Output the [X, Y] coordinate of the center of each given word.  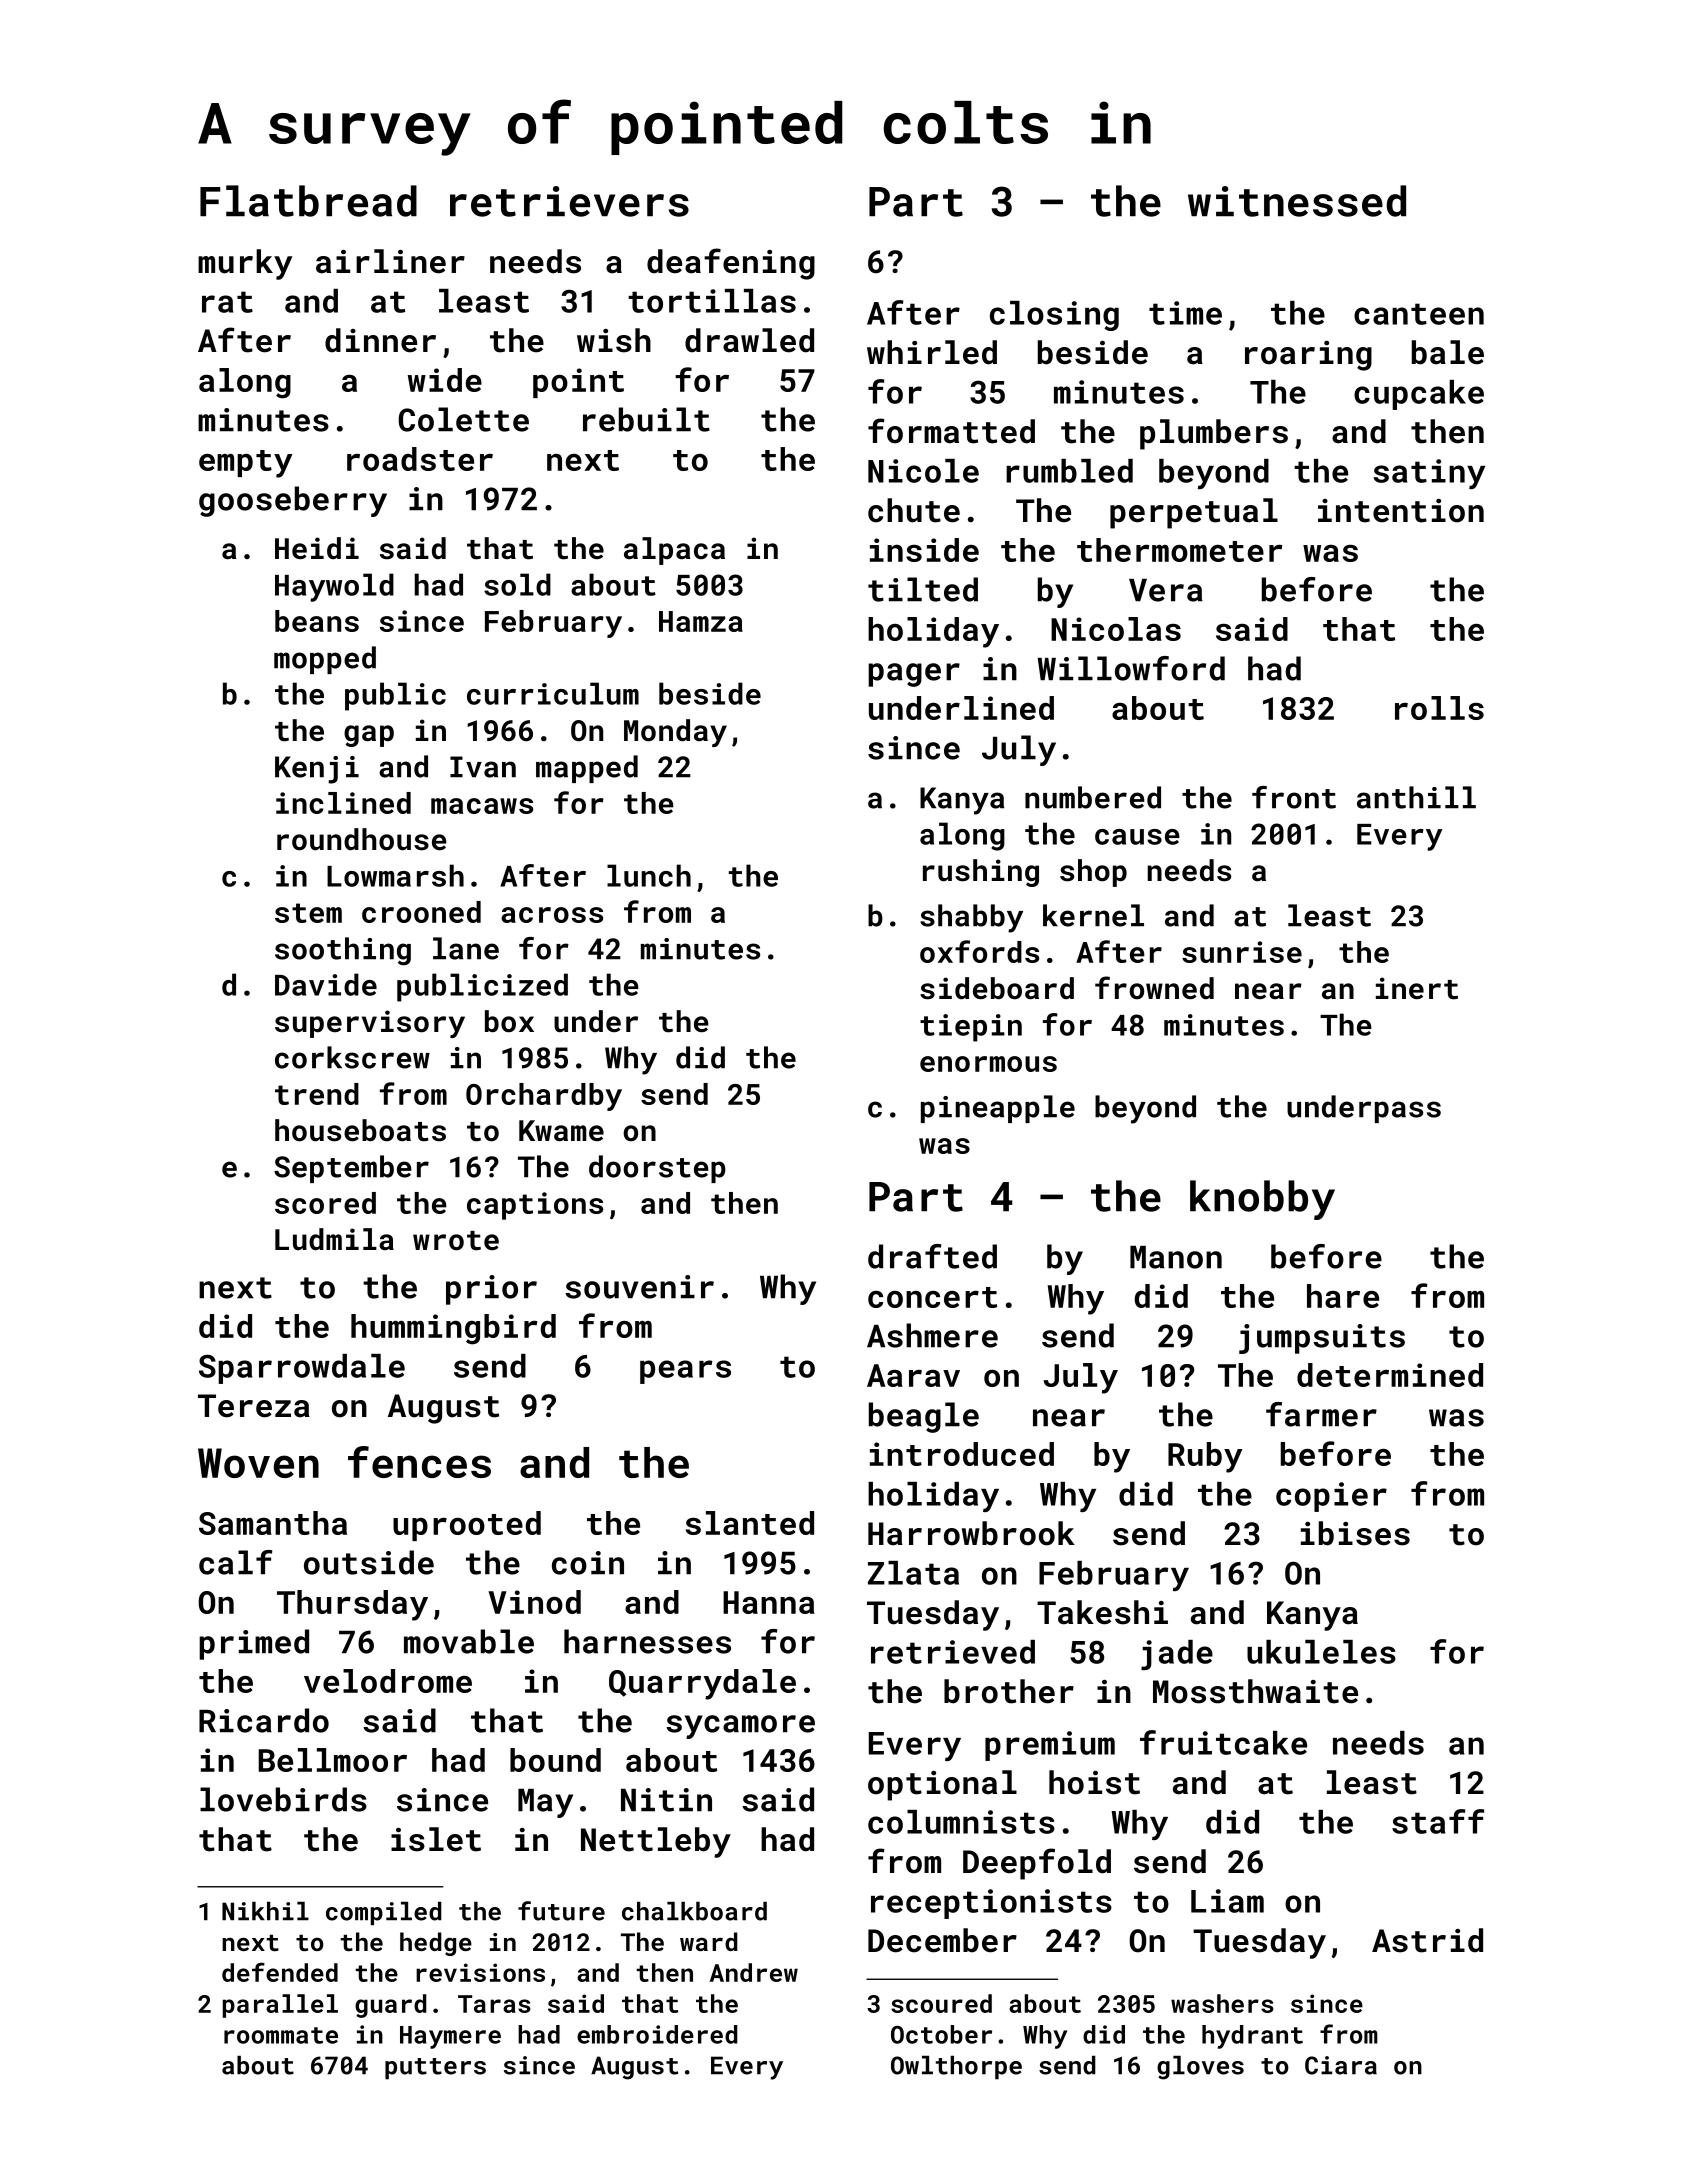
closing [1054, 316]
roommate [281, 2035]
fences [419, 1462]
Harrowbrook [971, 1533]
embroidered [657, 2034]
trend [317, 1094]
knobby [1262, 1200]
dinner [380, 340]
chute [914, 510]
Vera [1166, 590]
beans [317, 621]
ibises [1355, 1533]
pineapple [998, 1109]
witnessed [1297, 201]
